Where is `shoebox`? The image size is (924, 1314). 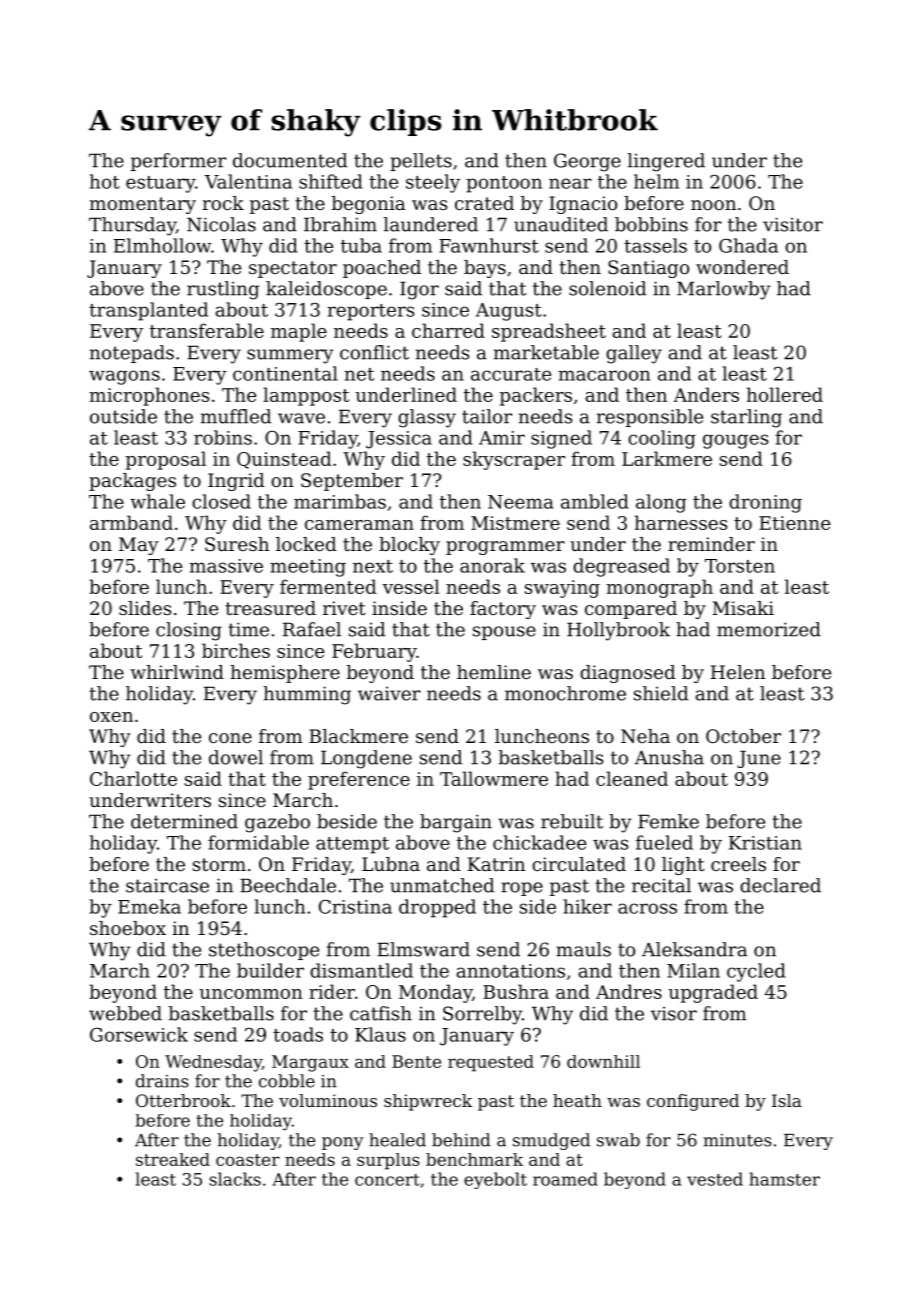 shoebox is located at coordinates (128, 928).
